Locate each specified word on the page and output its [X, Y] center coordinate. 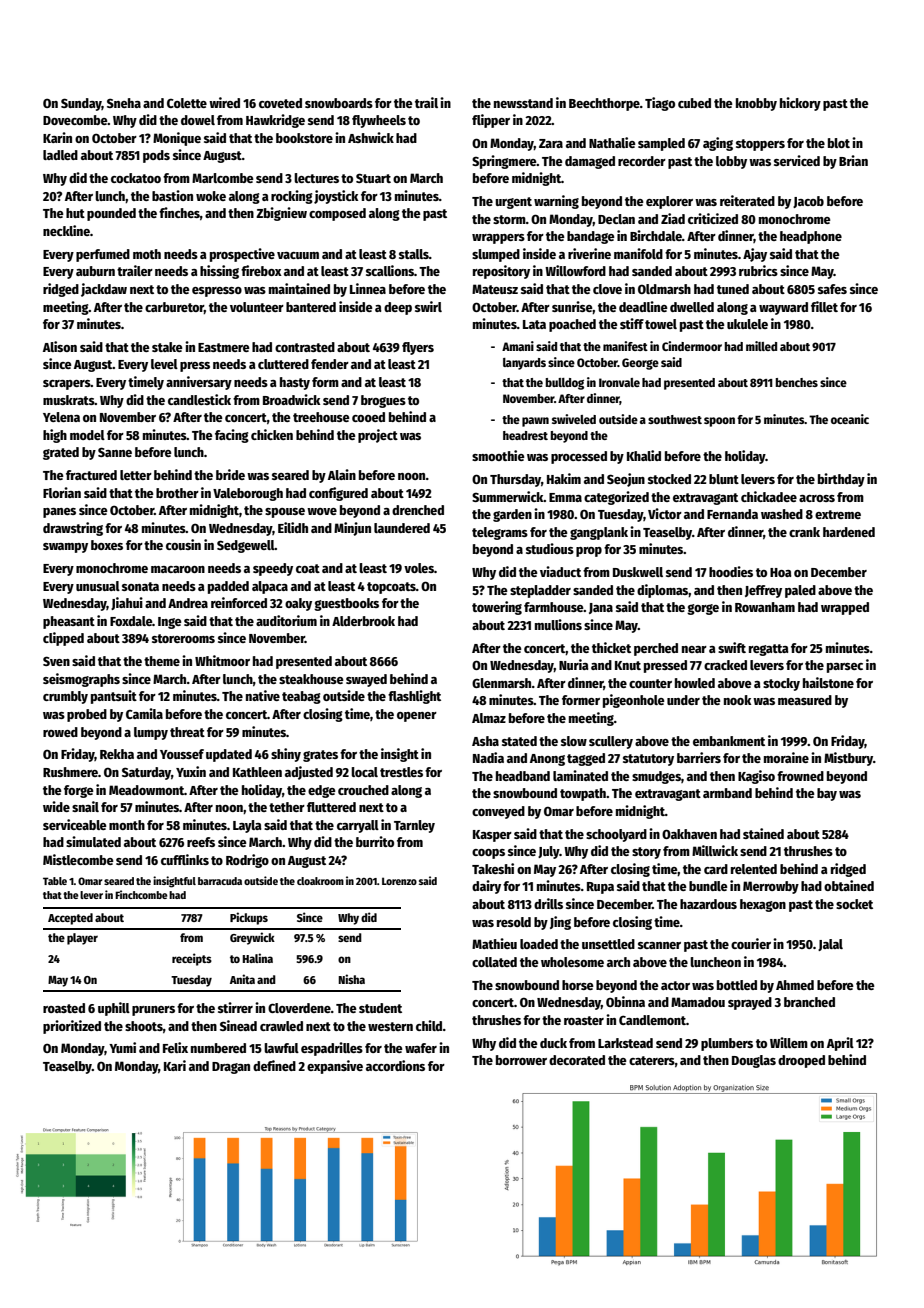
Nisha [351, 979]
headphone [811, 237]
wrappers [498, 239]
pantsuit [114, 697]
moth [147, 254]
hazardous [708, 904]
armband [727, 793]
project [378, 436]
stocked [669, 479]
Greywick [252, 938]
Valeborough [248, 494]
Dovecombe [75, 120]
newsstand [523, 103]
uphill [114, 1009]
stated [519, 741]
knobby [756, 104]
